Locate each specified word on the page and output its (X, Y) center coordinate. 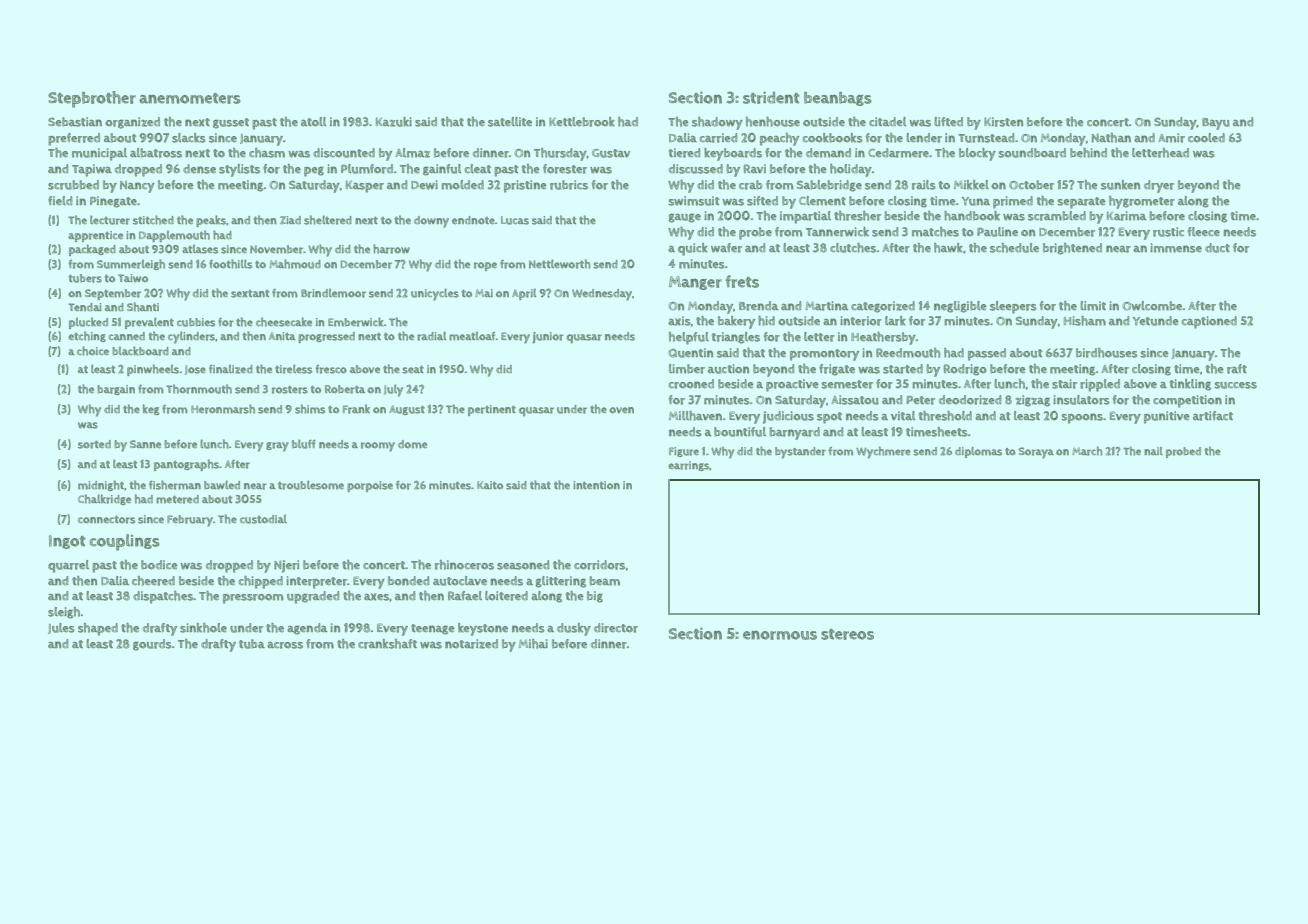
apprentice (95, 236)
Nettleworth (560, 264)
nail (1153, 451)
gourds (152, 645)
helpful (689, 338)
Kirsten (1003, 122)
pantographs (186, 465)
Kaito (490, 485)
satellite (510, 122)
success (1235, 385)
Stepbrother (92, 99)
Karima (1127, 216)
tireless (293, 369)
